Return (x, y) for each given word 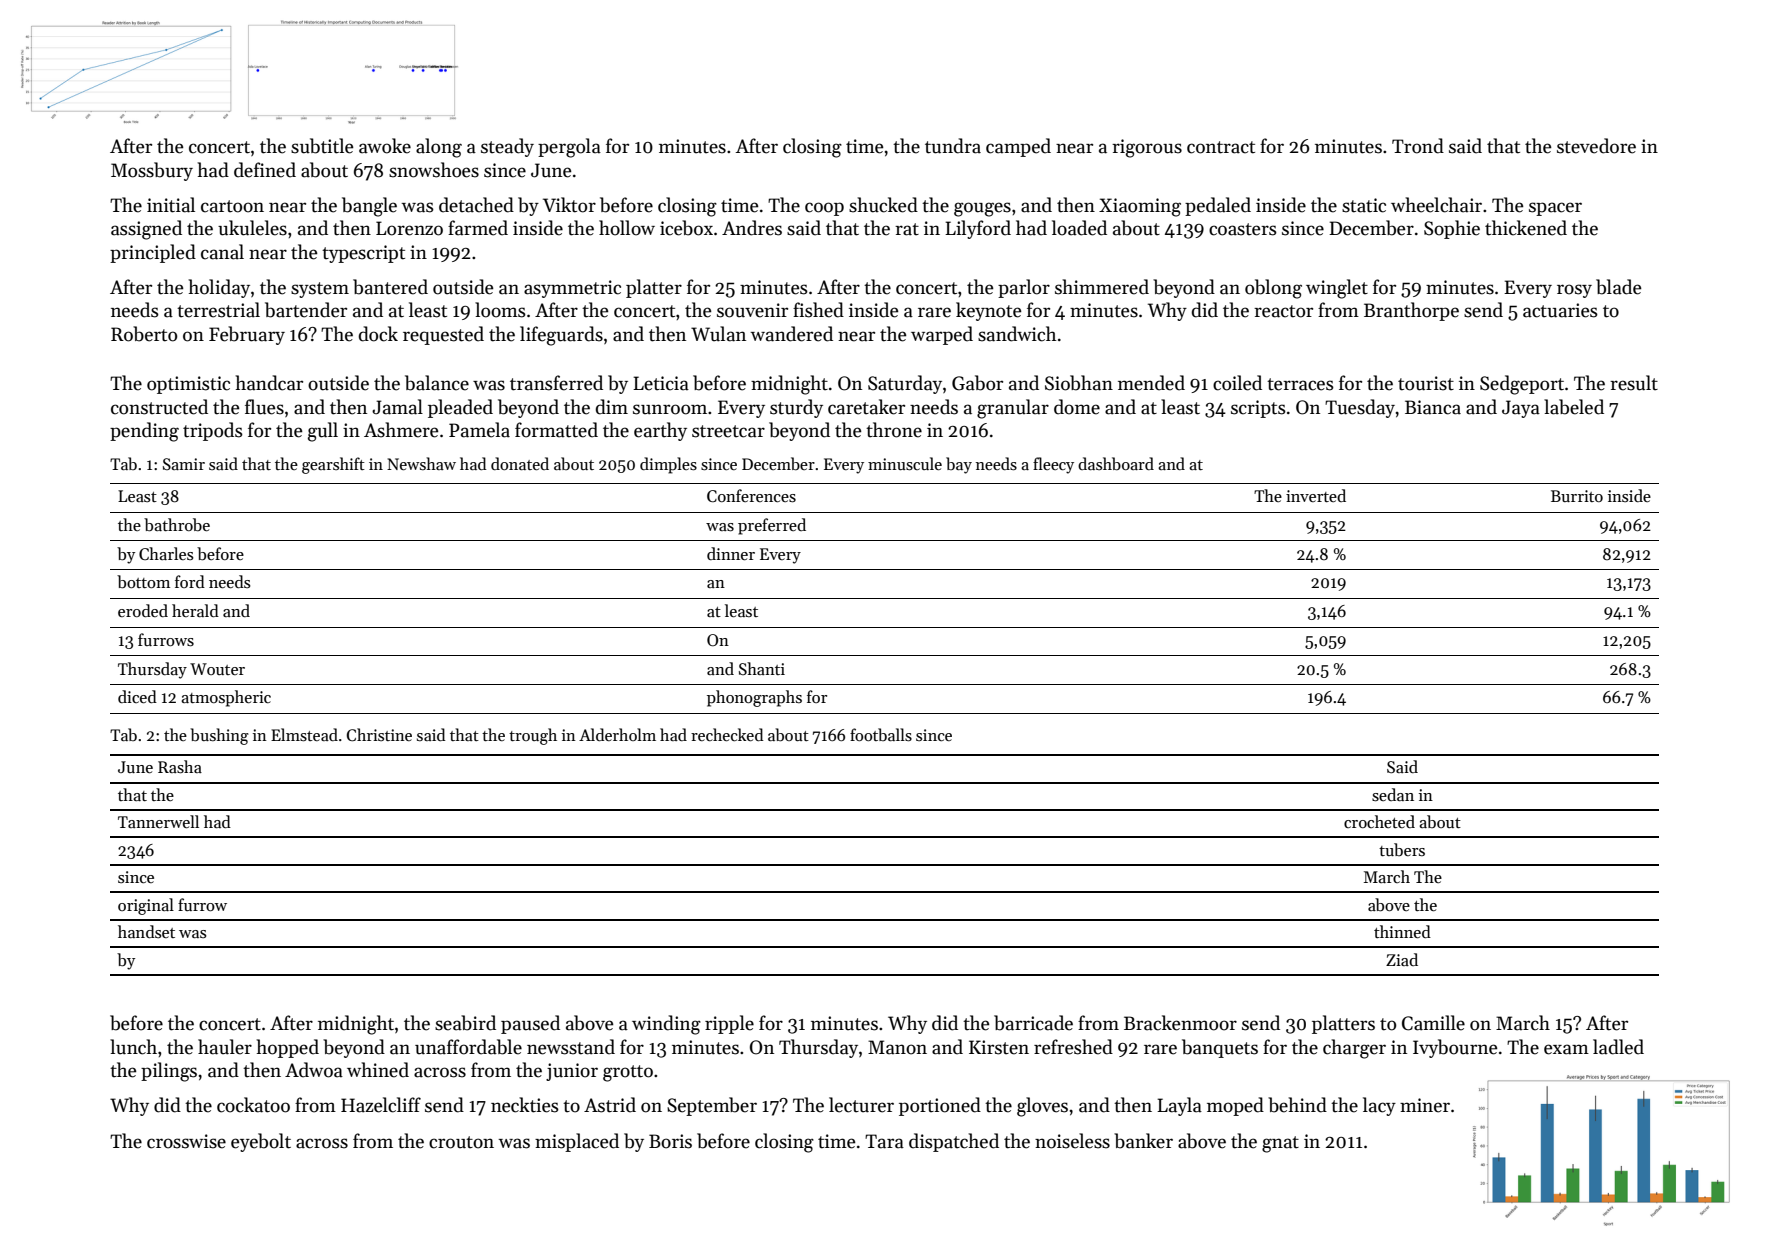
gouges (982, 209)
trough (533, 736)
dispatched (954, 1142)
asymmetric (572, 289)
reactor (1283, 311)
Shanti (762, 668)
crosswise (186, 1141)
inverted (1316, 495)
